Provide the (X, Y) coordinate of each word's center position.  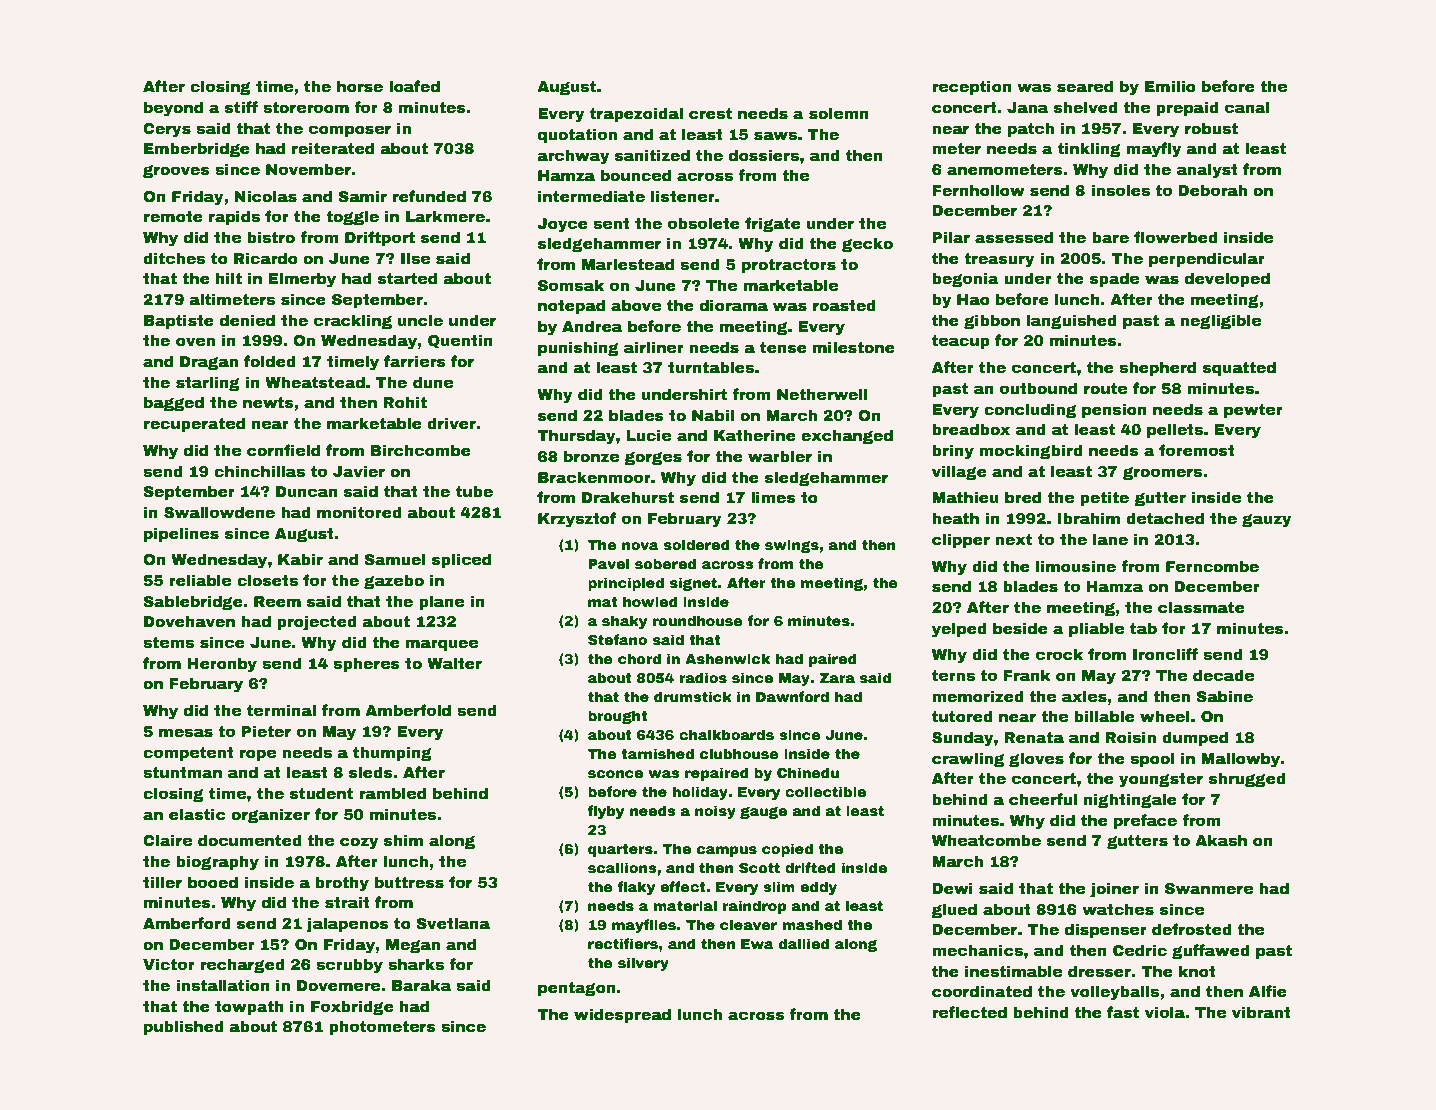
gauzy (1267, 521)
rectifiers (623, 943)
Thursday (576, 437)
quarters (620, 850)
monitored (359, 512)
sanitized (652, 155)
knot (1197, 971)
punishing (578, 348)
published (184, 1027)
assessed (1014, 237)
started (407, 278)
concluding (1030, 410)
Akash (1221, 840)
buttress (409, 882)
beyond (173, 109)
